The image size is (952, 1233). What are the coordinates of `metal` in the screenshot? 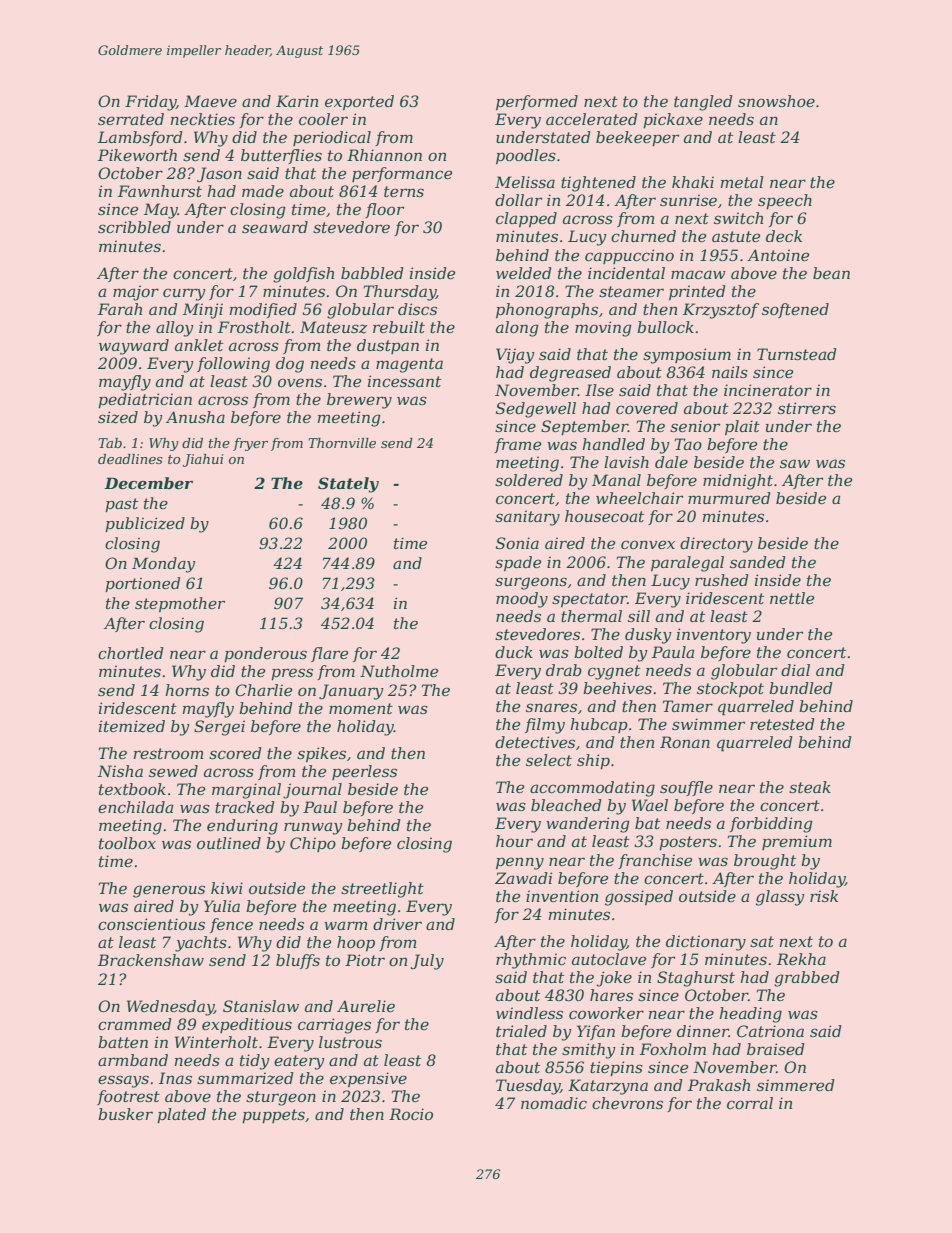 It's located at (742, 182).
